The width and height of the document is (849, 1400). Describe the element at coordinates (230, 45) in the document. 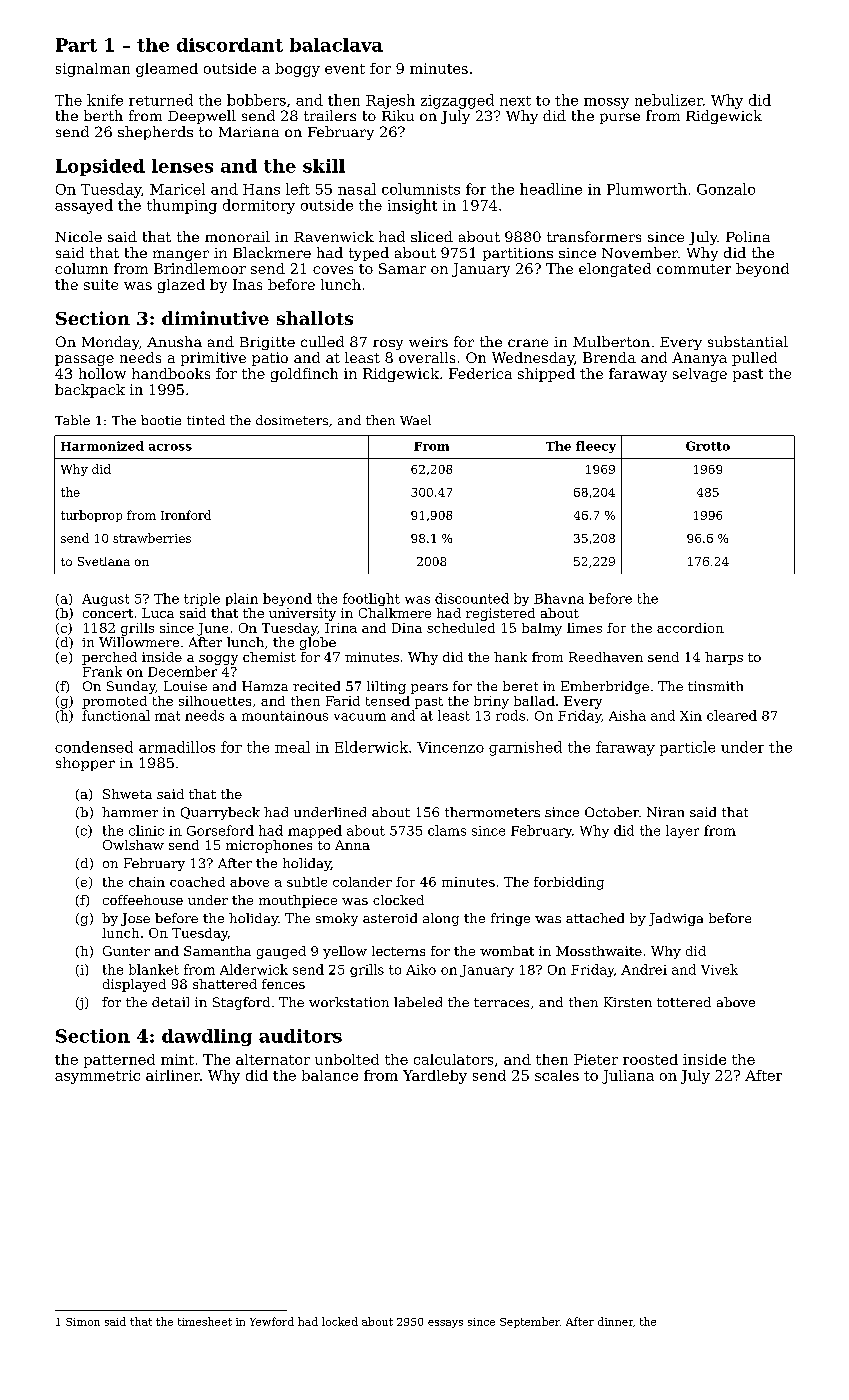

I see `discordant` at that location.
